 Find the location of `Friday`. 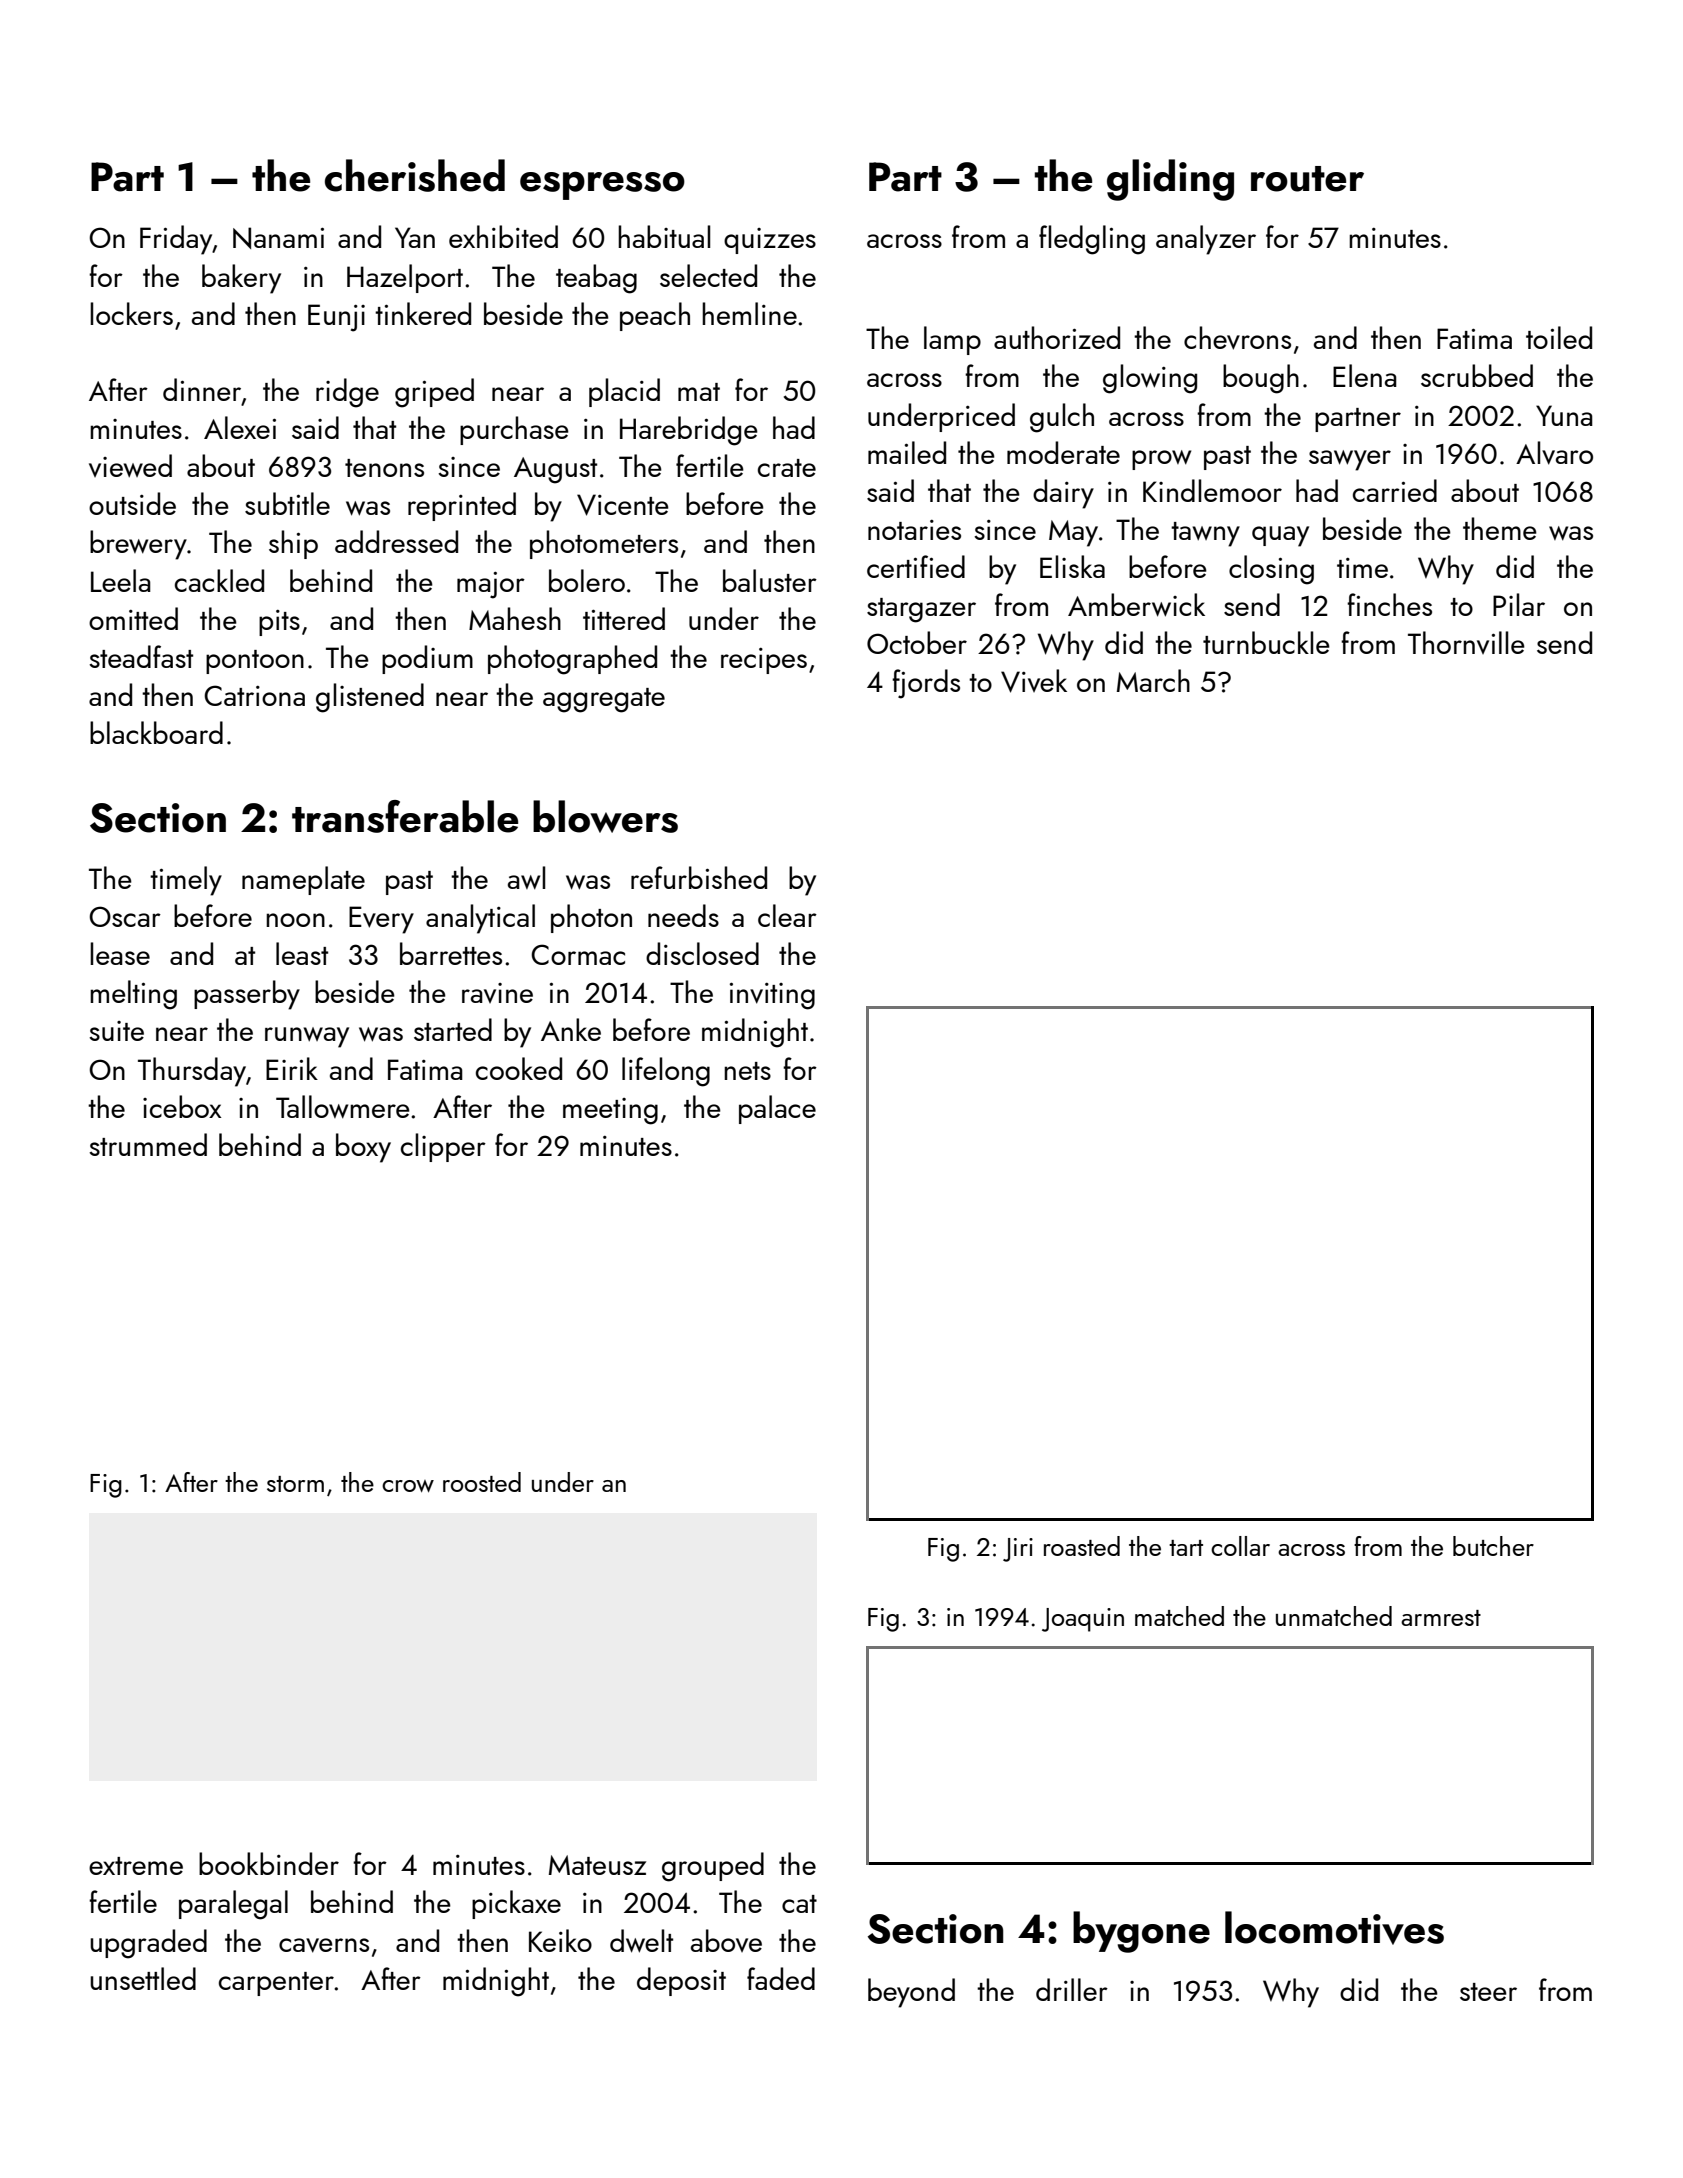

Friday is located at coordinates (176, 240).
